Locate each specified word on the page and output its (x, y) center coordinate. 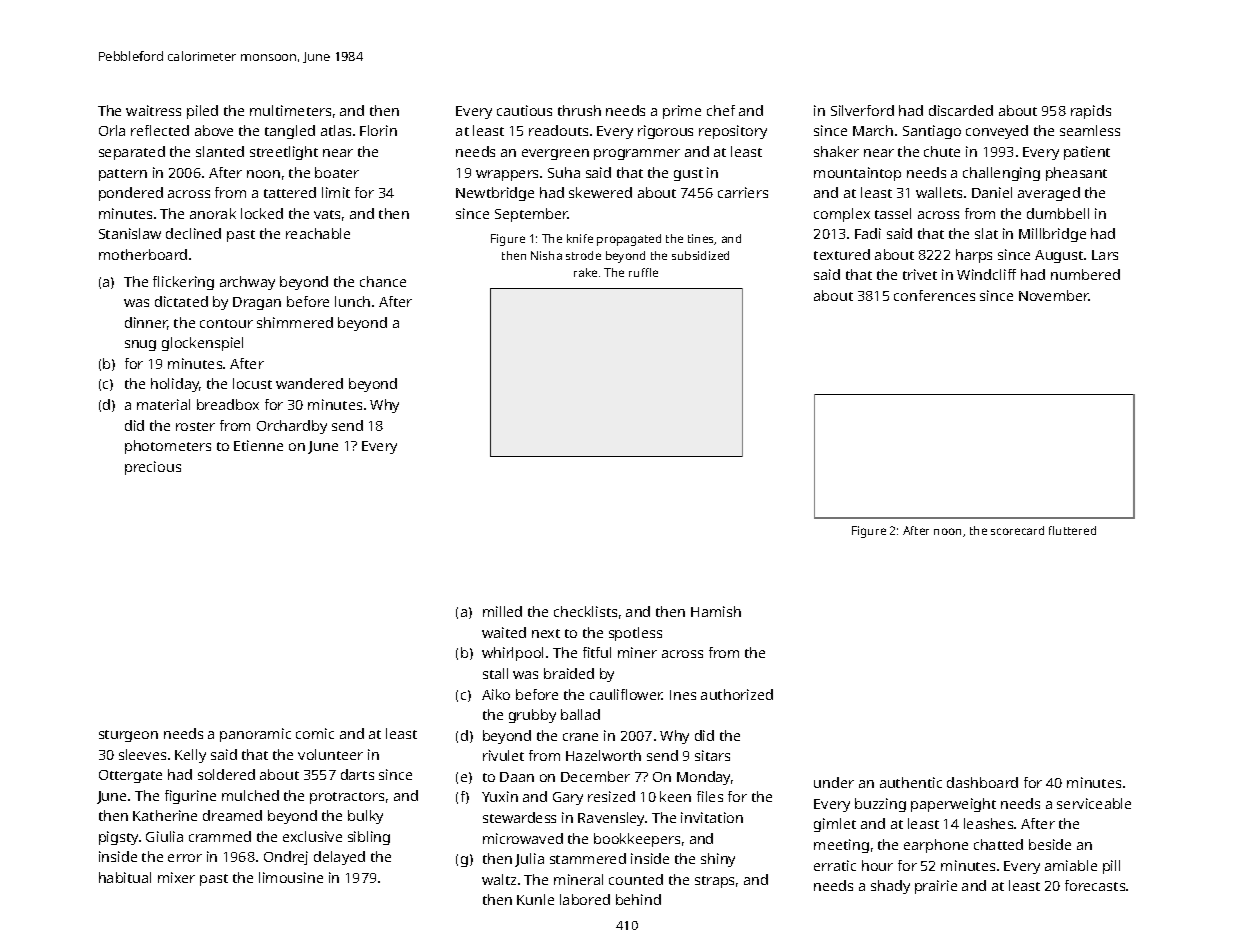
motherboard (143, 254)
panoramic (255, 735)
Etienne (258, 445)
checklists (585, 611)
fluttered (1072, 530)
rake (585, 272)
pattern (123, 175)
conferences (934, 295)
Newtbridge (495, 194)
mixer (176, 877)
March (873, 130)
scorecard (1017, 530)
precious (153, 468)
